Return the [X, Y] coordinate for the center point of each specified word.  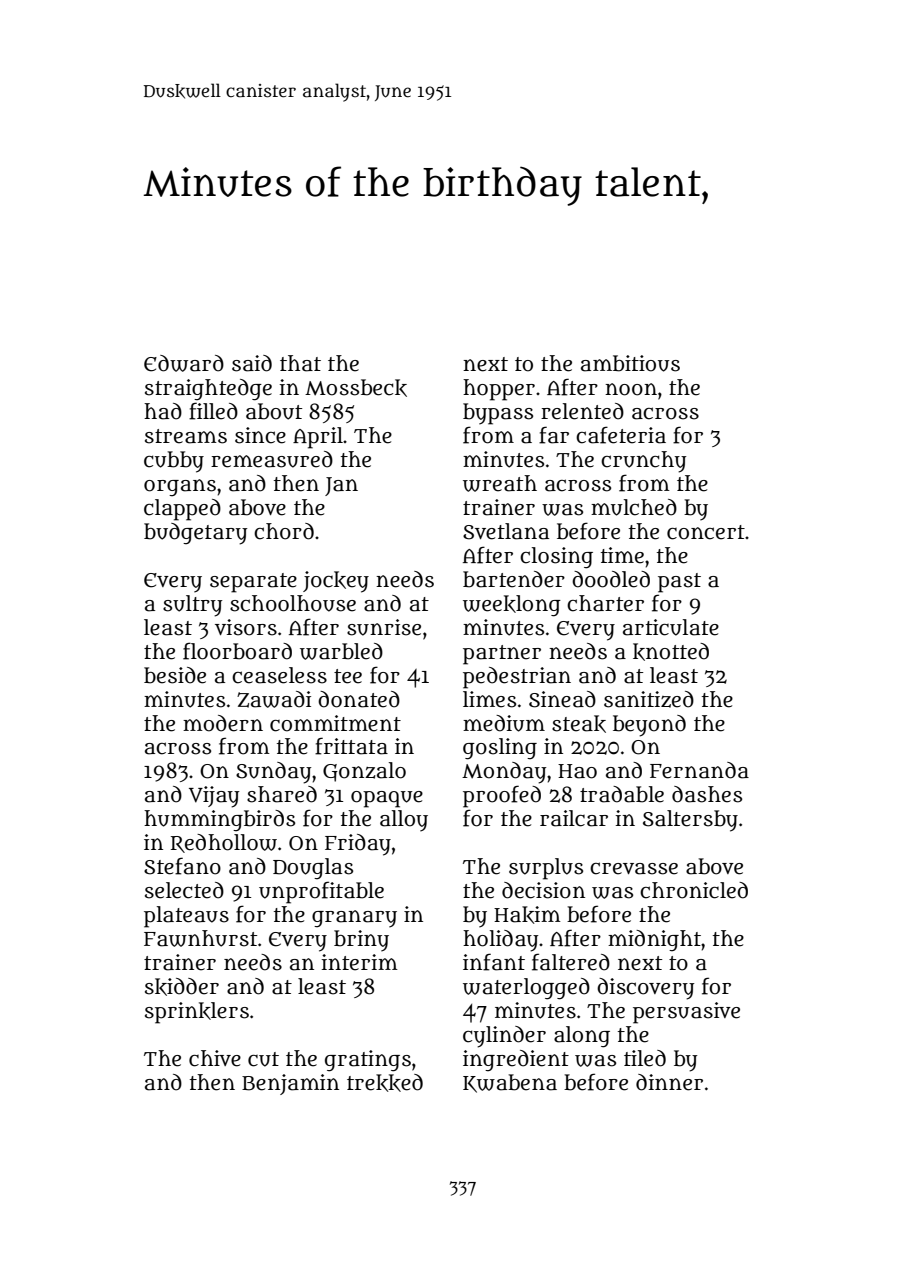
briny [361, 941]
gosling [500, 749]
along [582, 1037]
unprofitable [321, 892]
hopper [499, 390]
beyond [649, 726]
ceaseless [279, 675]
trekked [385, 1083]
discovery [645, 989]
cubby [174, 462]
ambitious [630, 363]
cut [263, 1059]
